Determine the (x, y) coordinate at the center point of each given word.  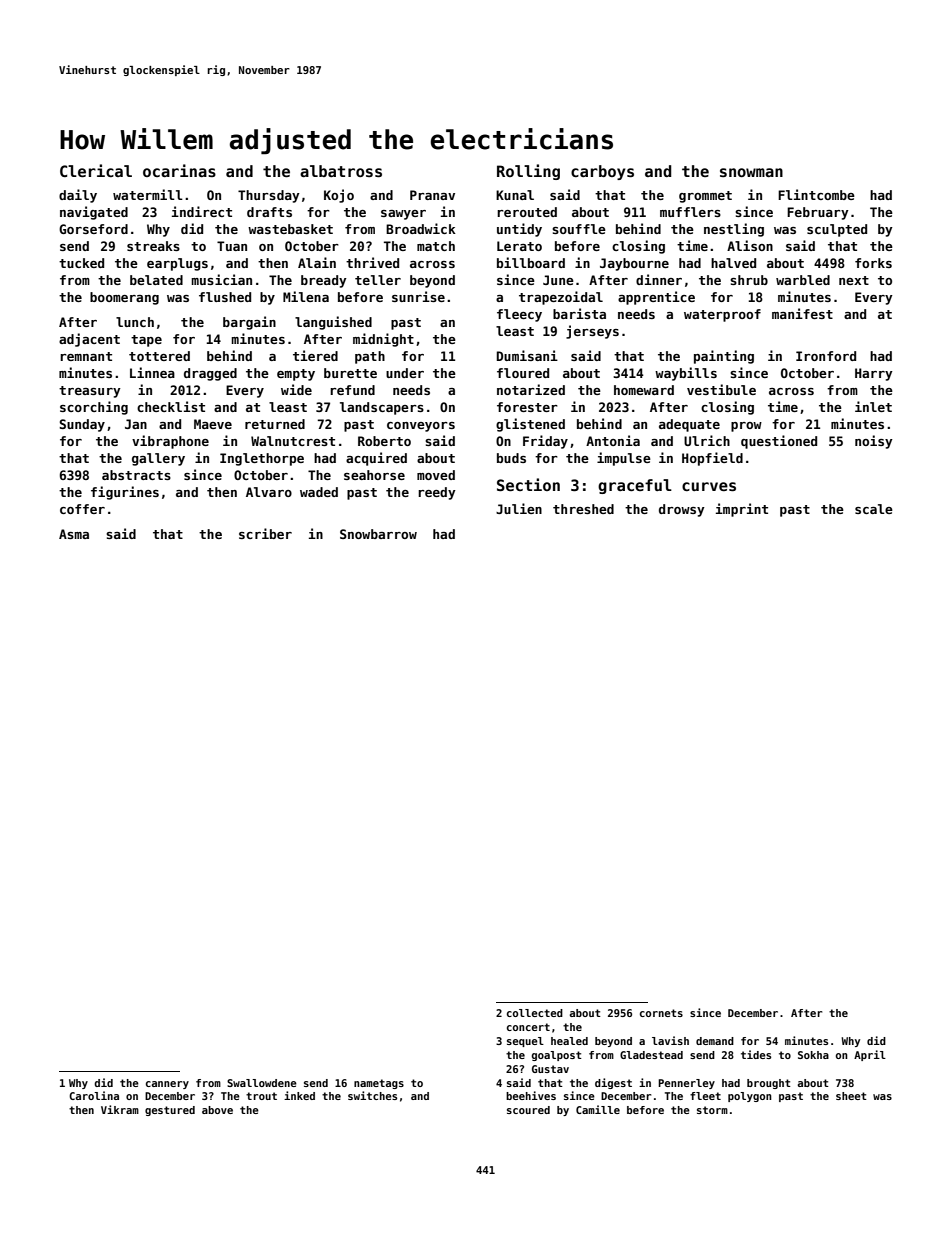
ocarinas (179, 170)
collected (535, 1013)
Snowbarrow (378, 534)
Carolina (94, 1095)
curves (709, 486)
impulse (624, 459)
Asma (74, 534)
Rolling (528, 172)
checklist (171, 406)
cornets (661, 1013)
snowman (751, 172)
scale (874, 509)
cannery (167, 1085)
